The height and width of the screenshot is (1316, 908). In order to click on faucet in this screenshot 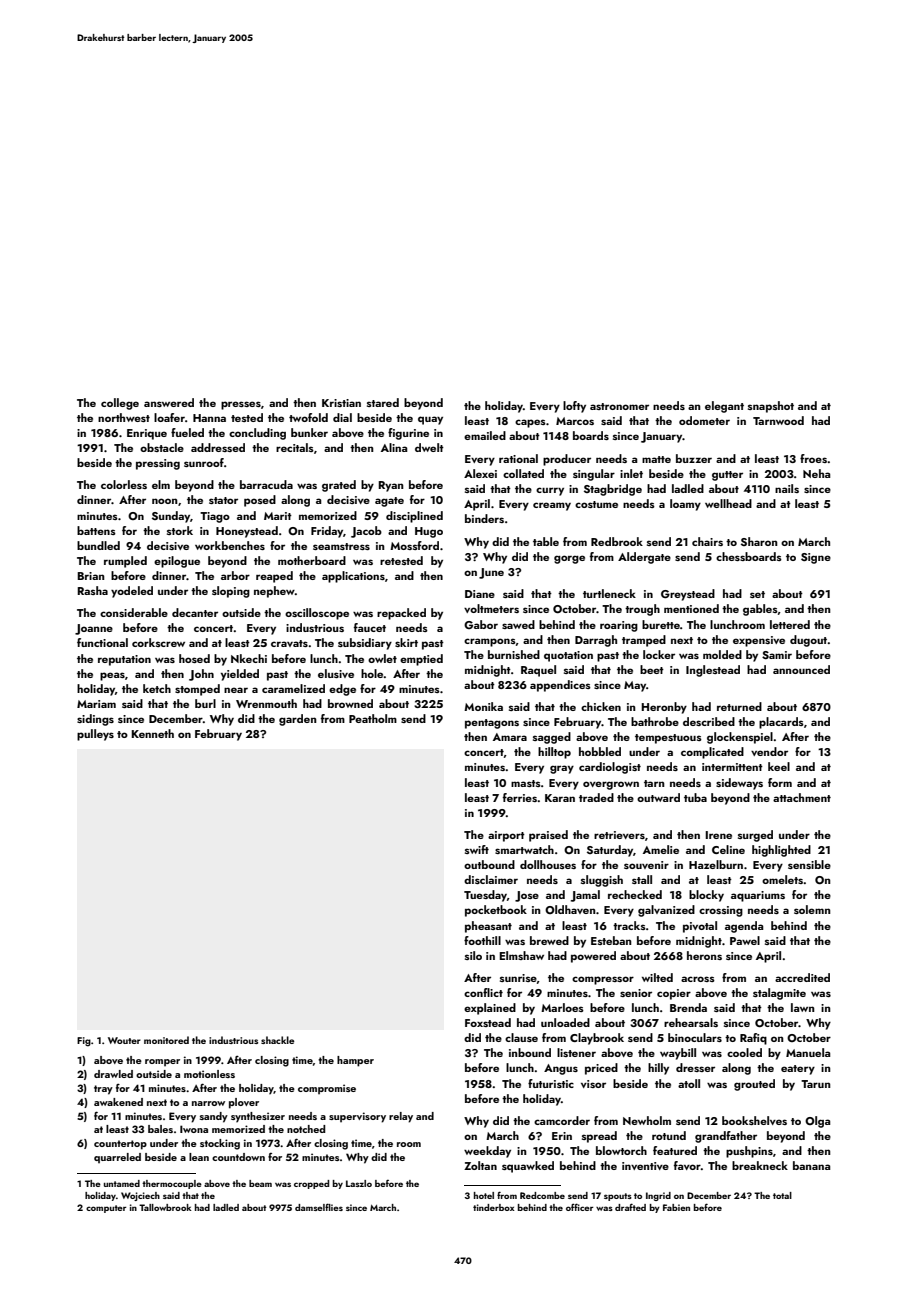, I will do `click(370, 627)`.
